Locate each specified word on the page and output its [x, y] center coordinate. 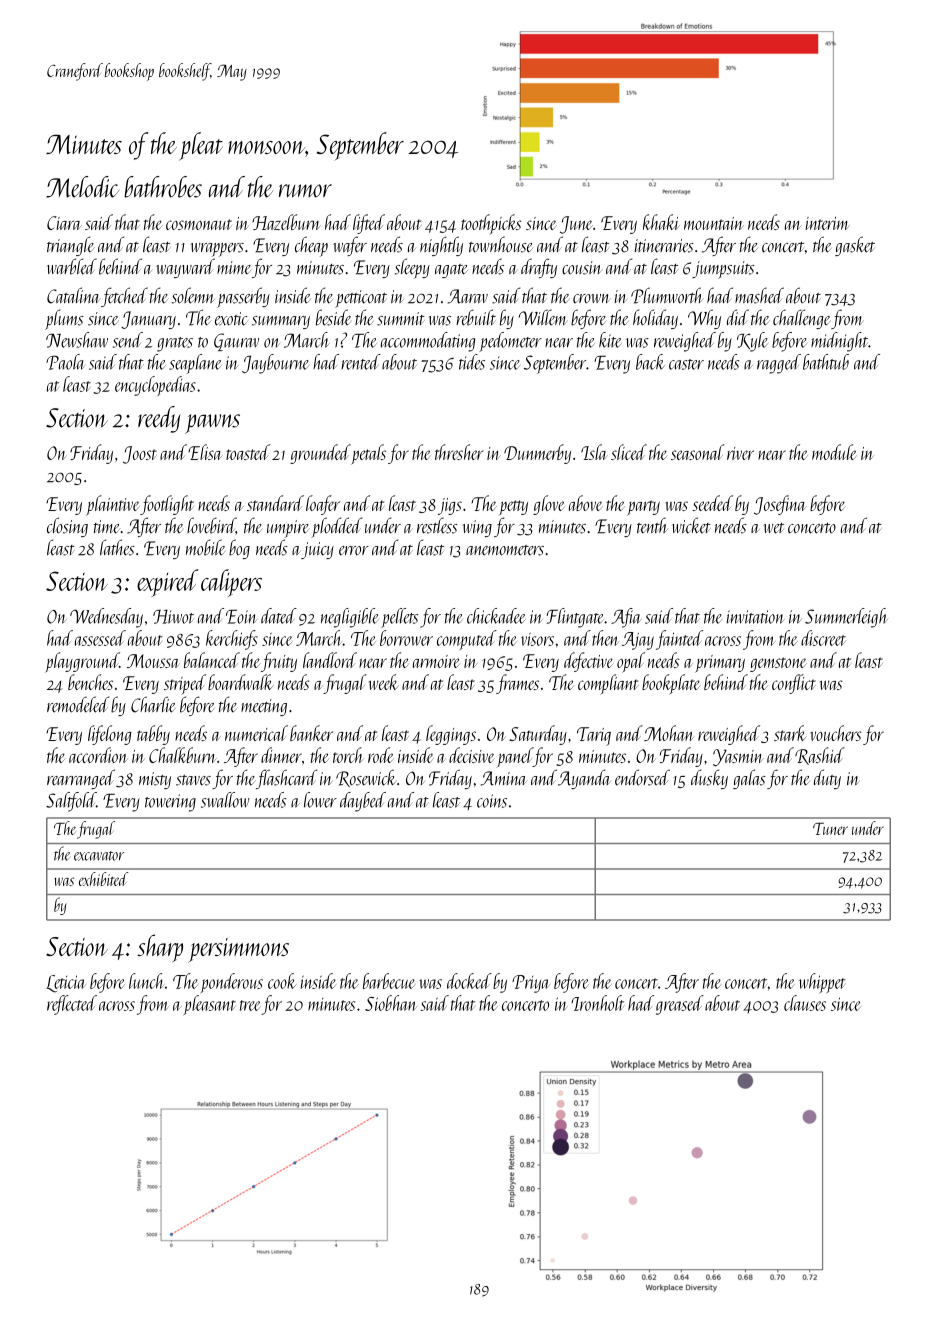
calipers [231, 583]
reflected [72, 1005]
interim [827, 223]
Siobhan [390, 1003]
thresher [459, 452]
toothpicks [491, 224]
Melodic [82, 187]
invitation [755, 617]
